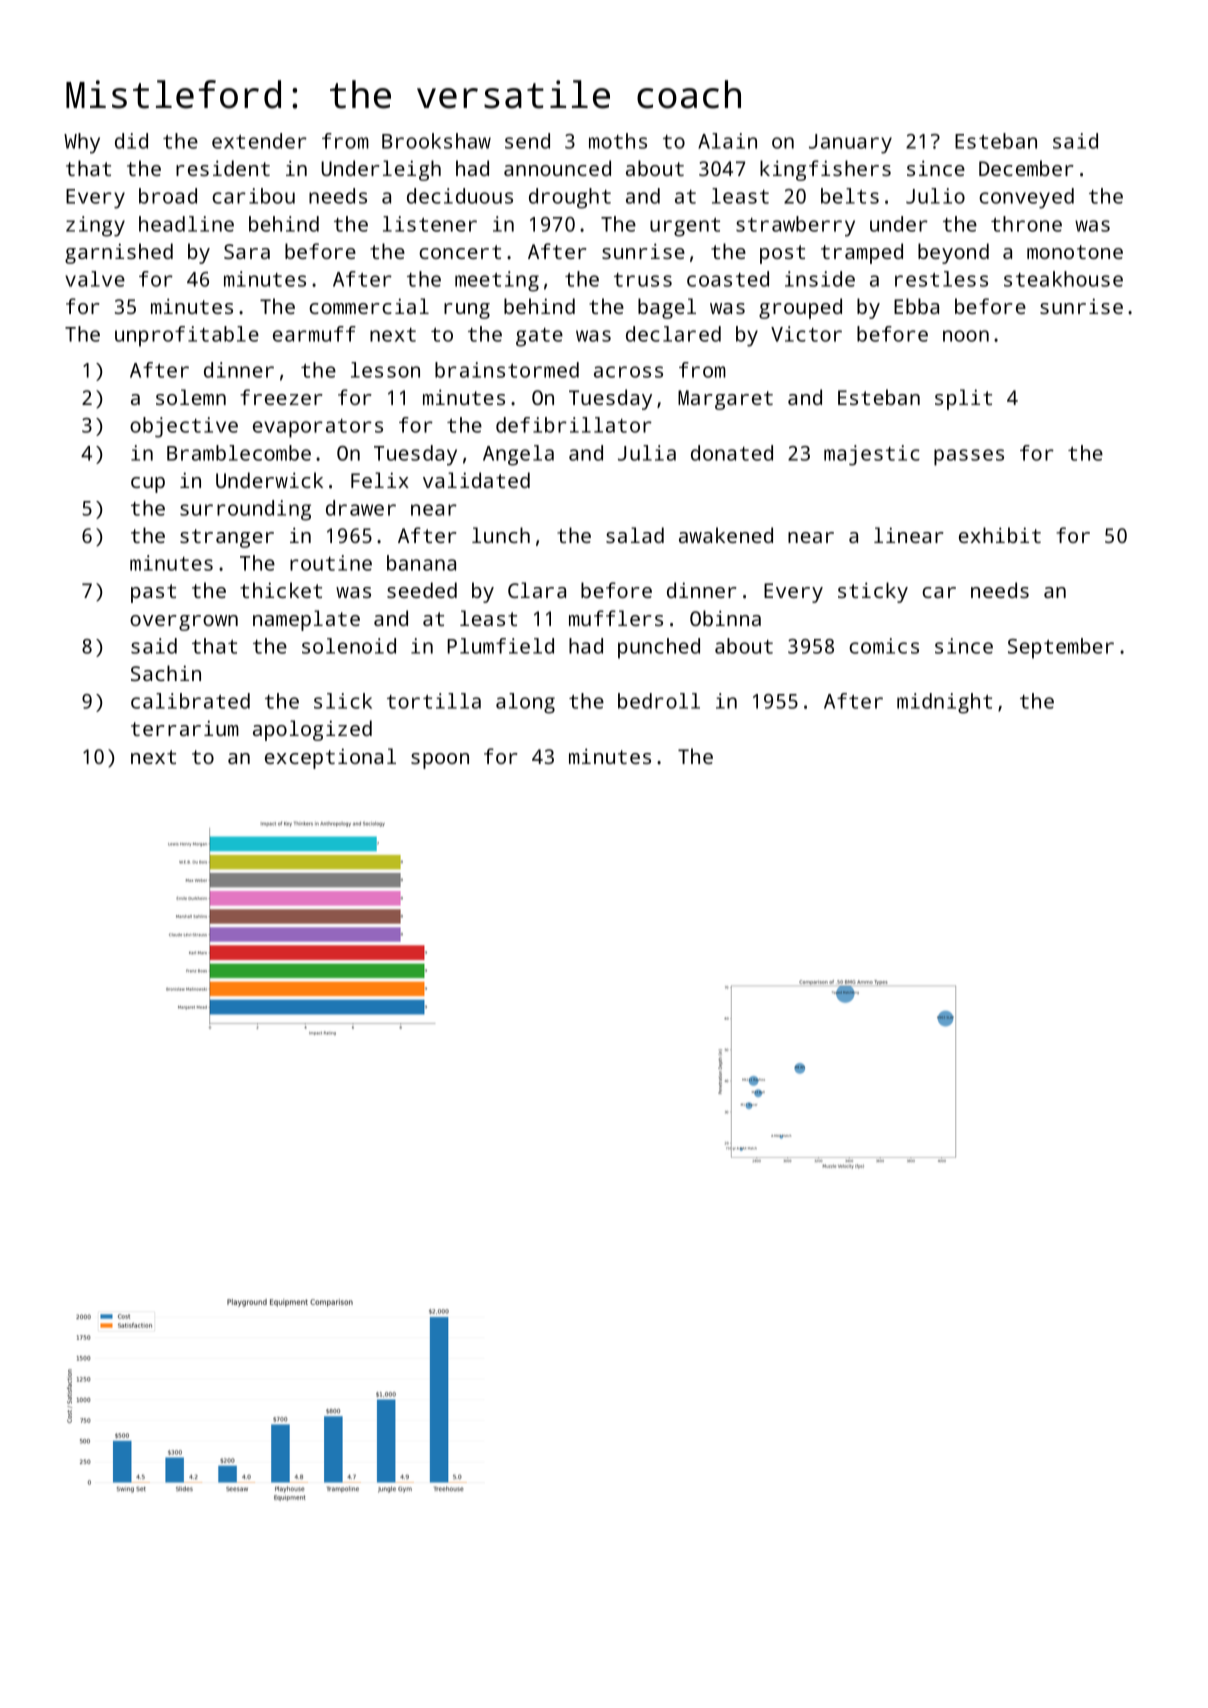 The width and height of the screenshot is (1208, 1708). Describe the element at coordinates (184, 623) in the screenshot. I see `overgrown` at that location.
